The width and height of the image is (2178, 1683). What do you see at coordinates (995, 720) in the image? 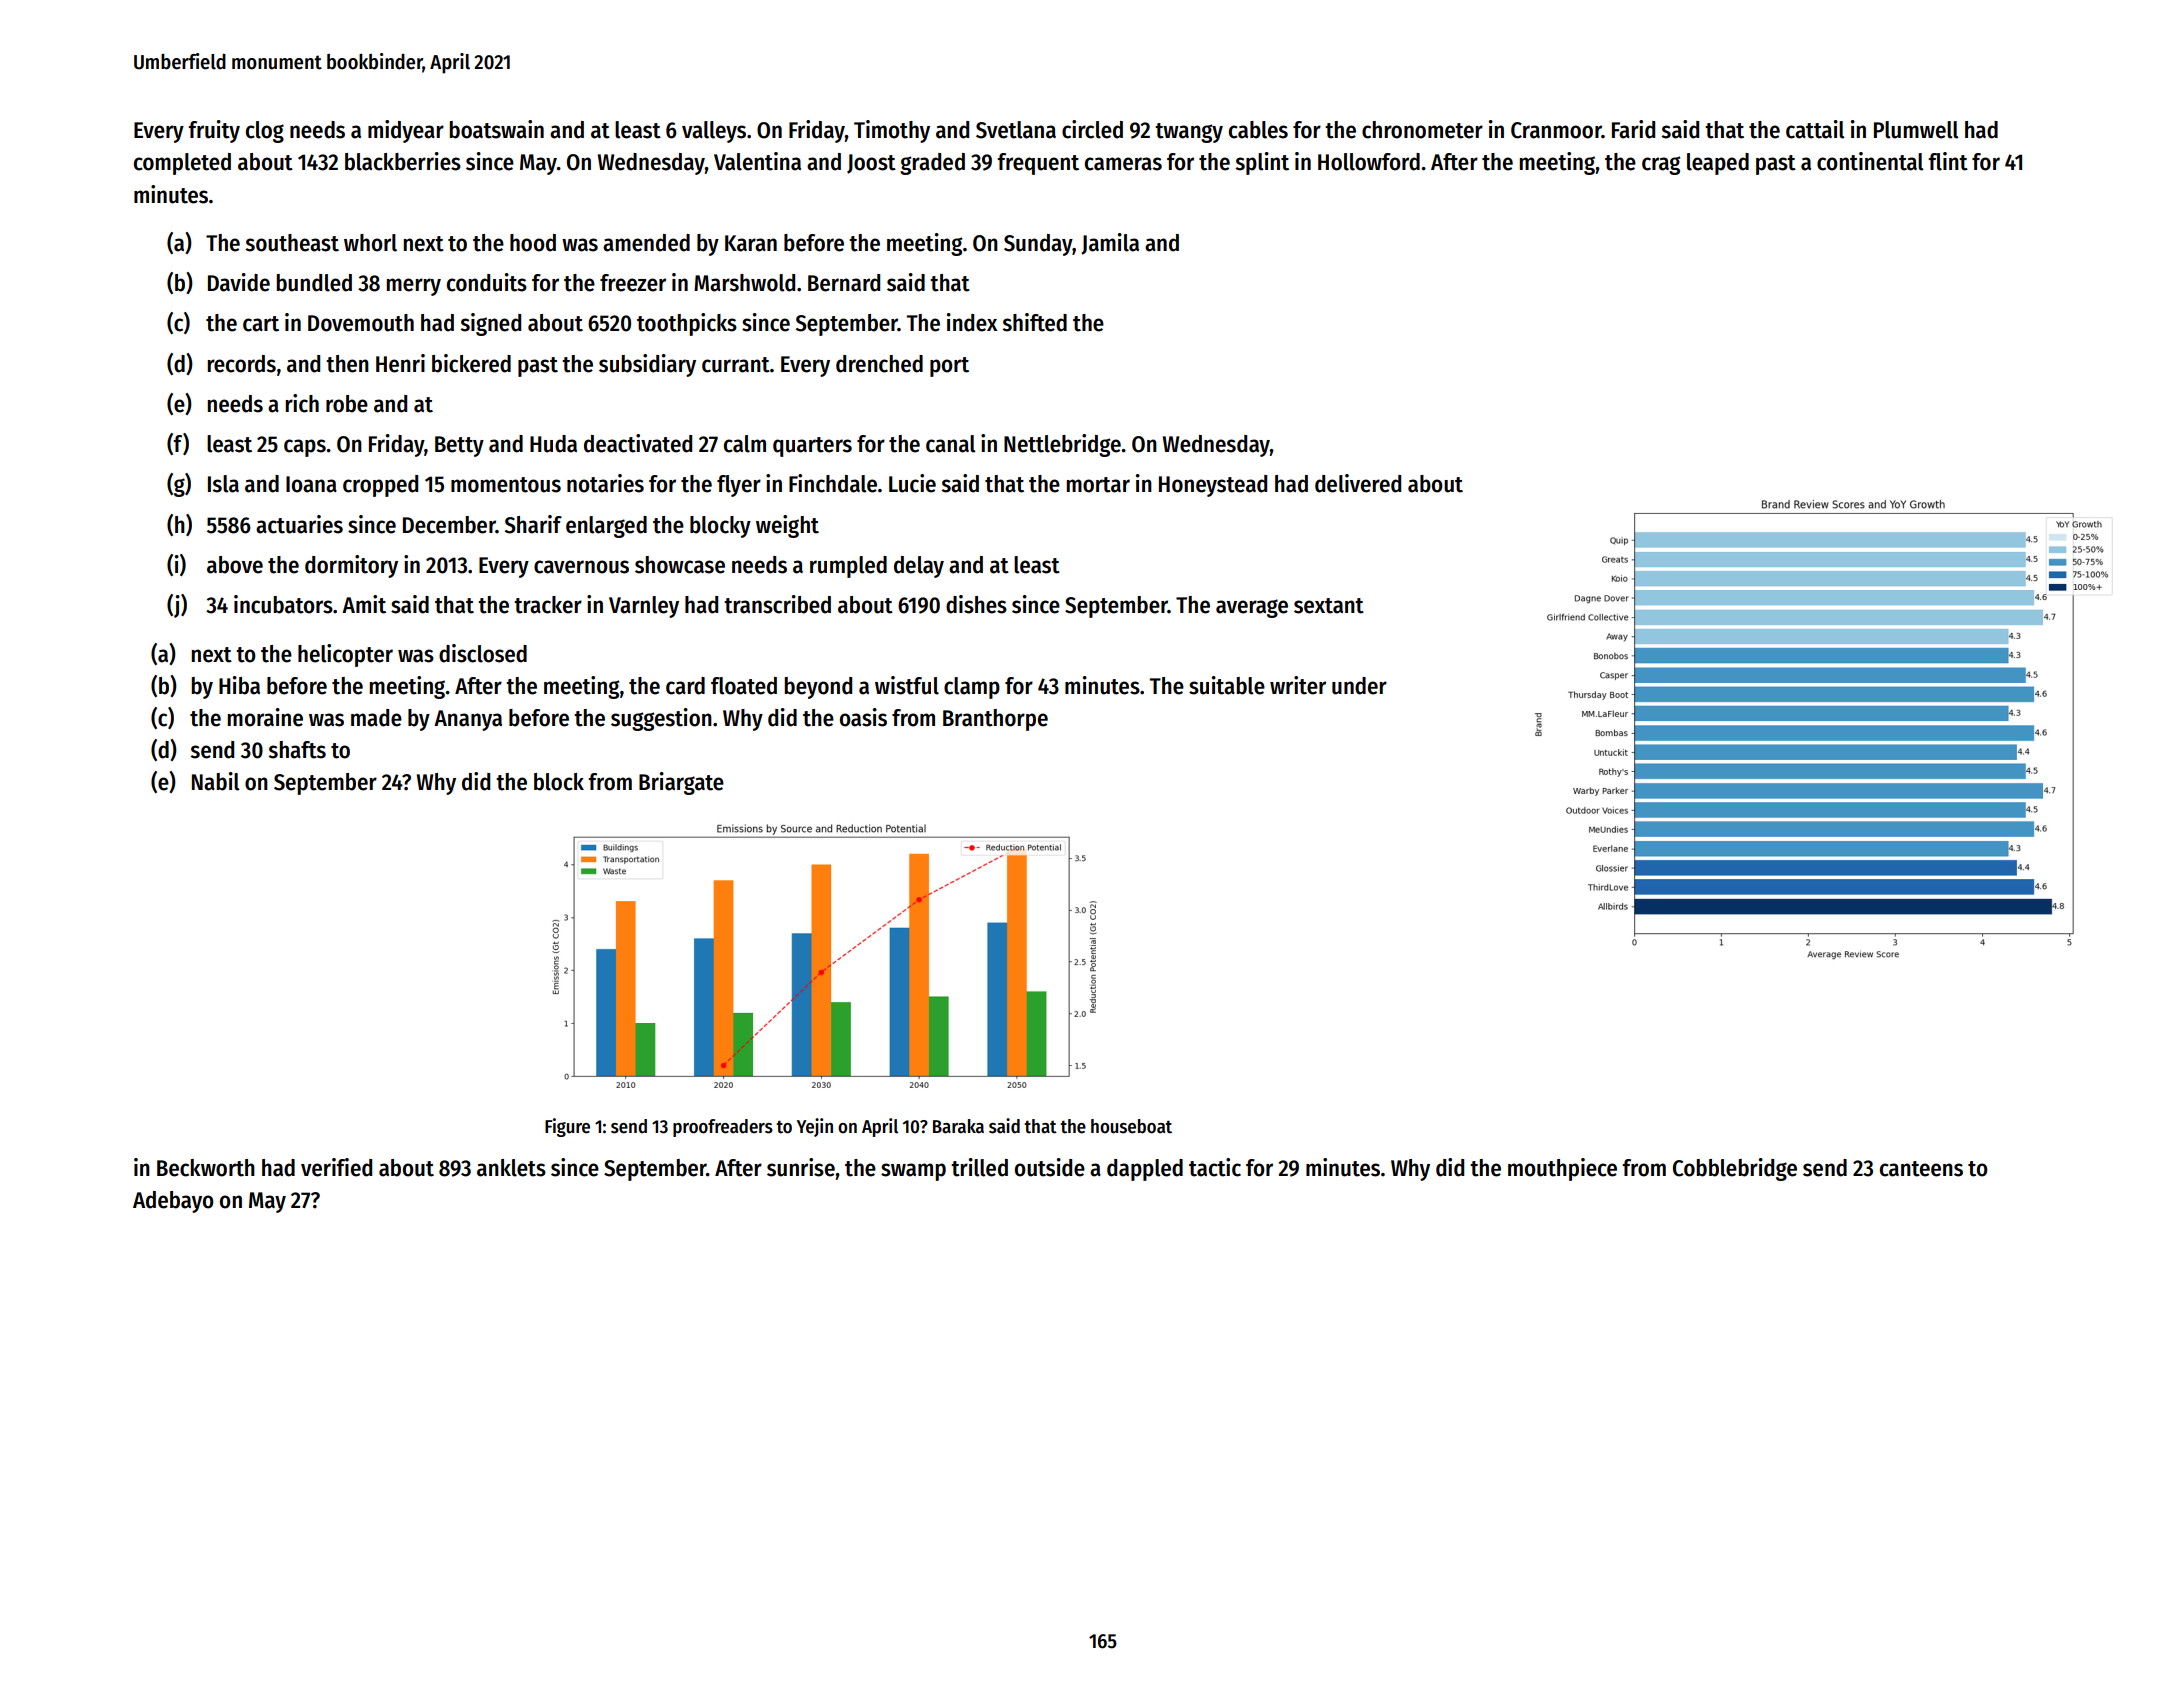
I see `Branthorpe` at bounding box center [995, 720].
